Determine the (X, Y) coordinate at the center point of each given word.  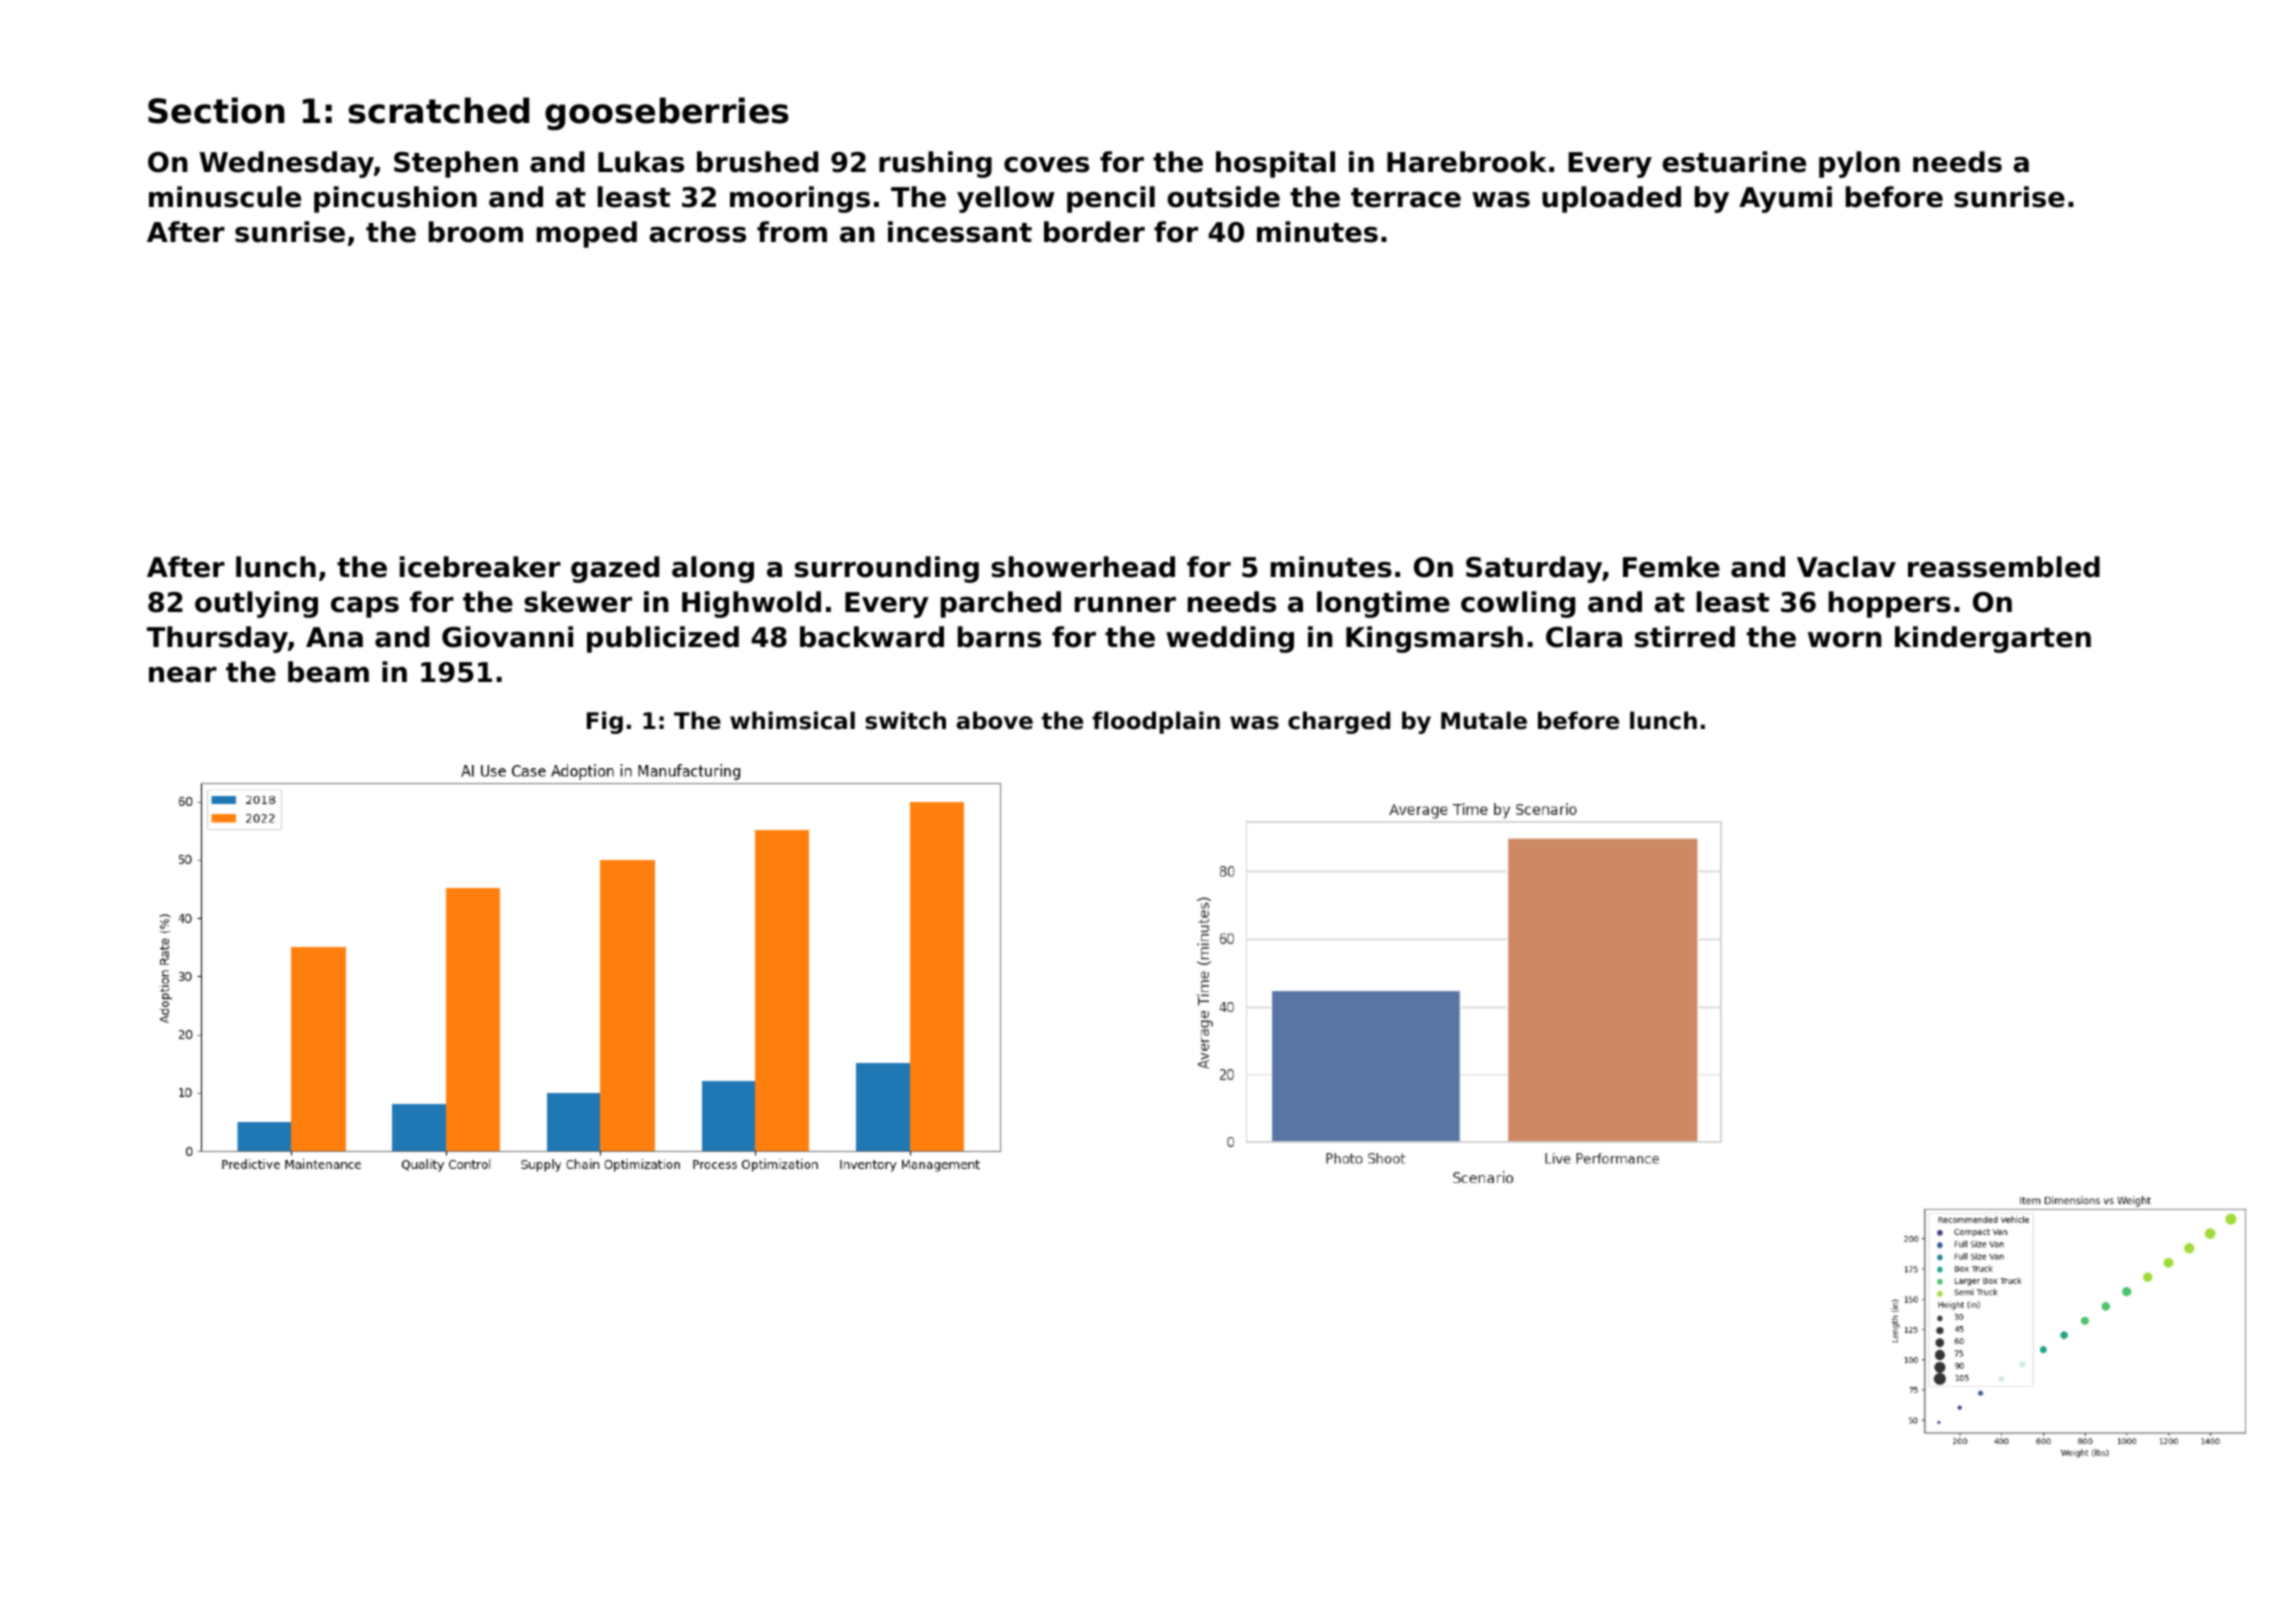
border (1094, 232)
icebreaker (480, 567)
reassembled (2004, 567)
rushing (935, 164)
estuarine (1734, 162)
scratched (439, 110)
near (183, 675)
